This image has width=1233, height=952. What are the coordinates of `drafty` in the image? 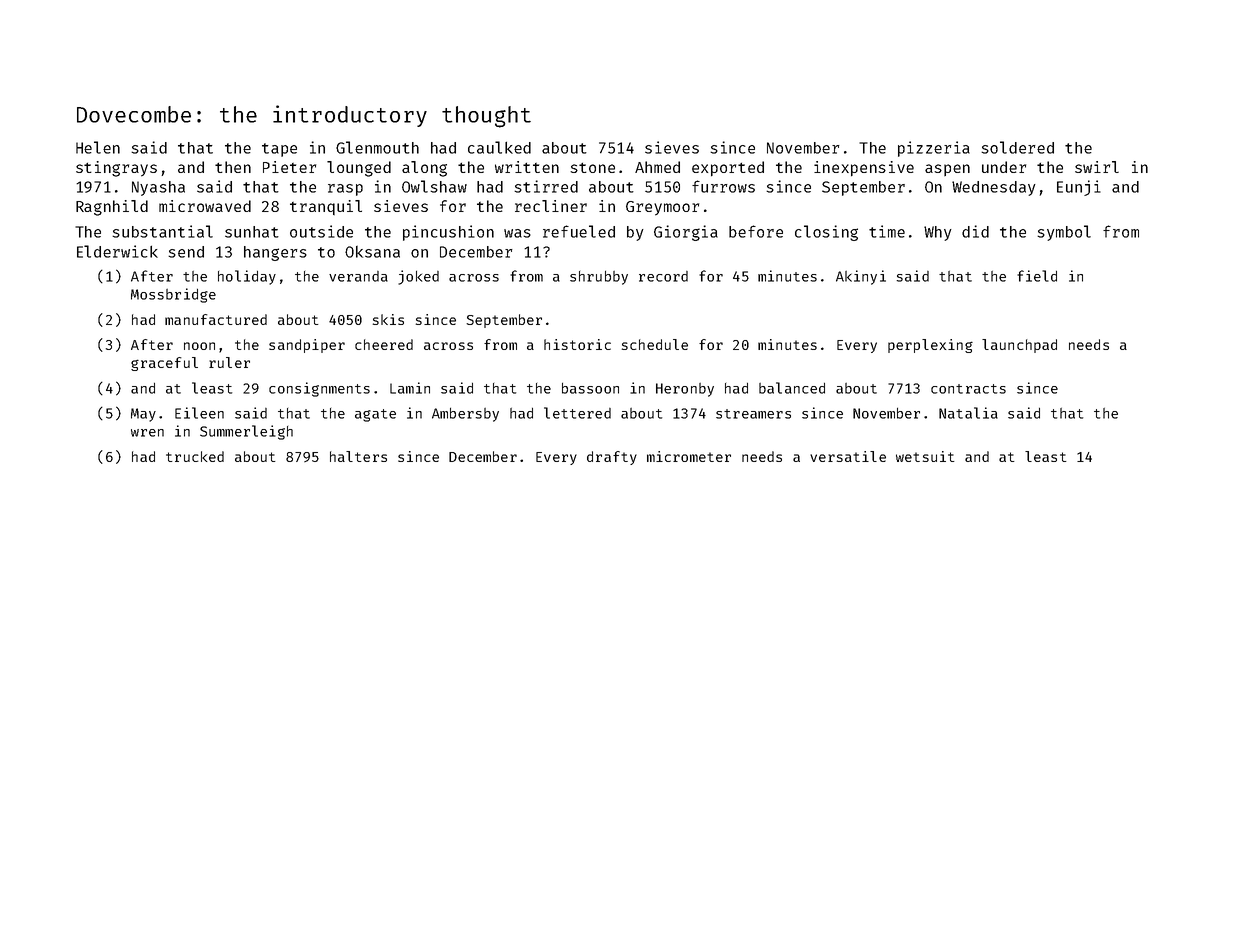 It's located at (612, 458).
